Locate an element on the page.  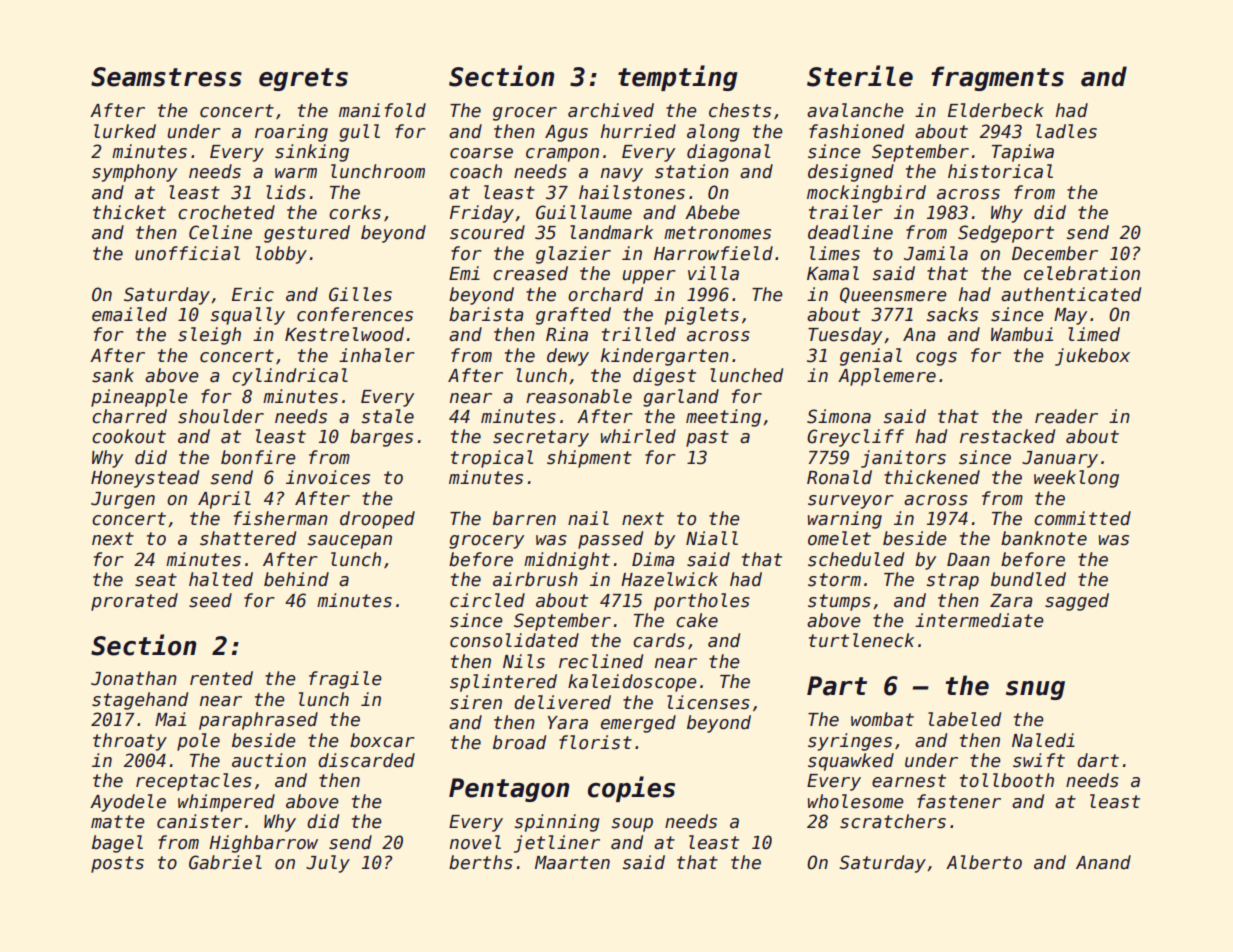
coach is located at coordinates (476, 171).
